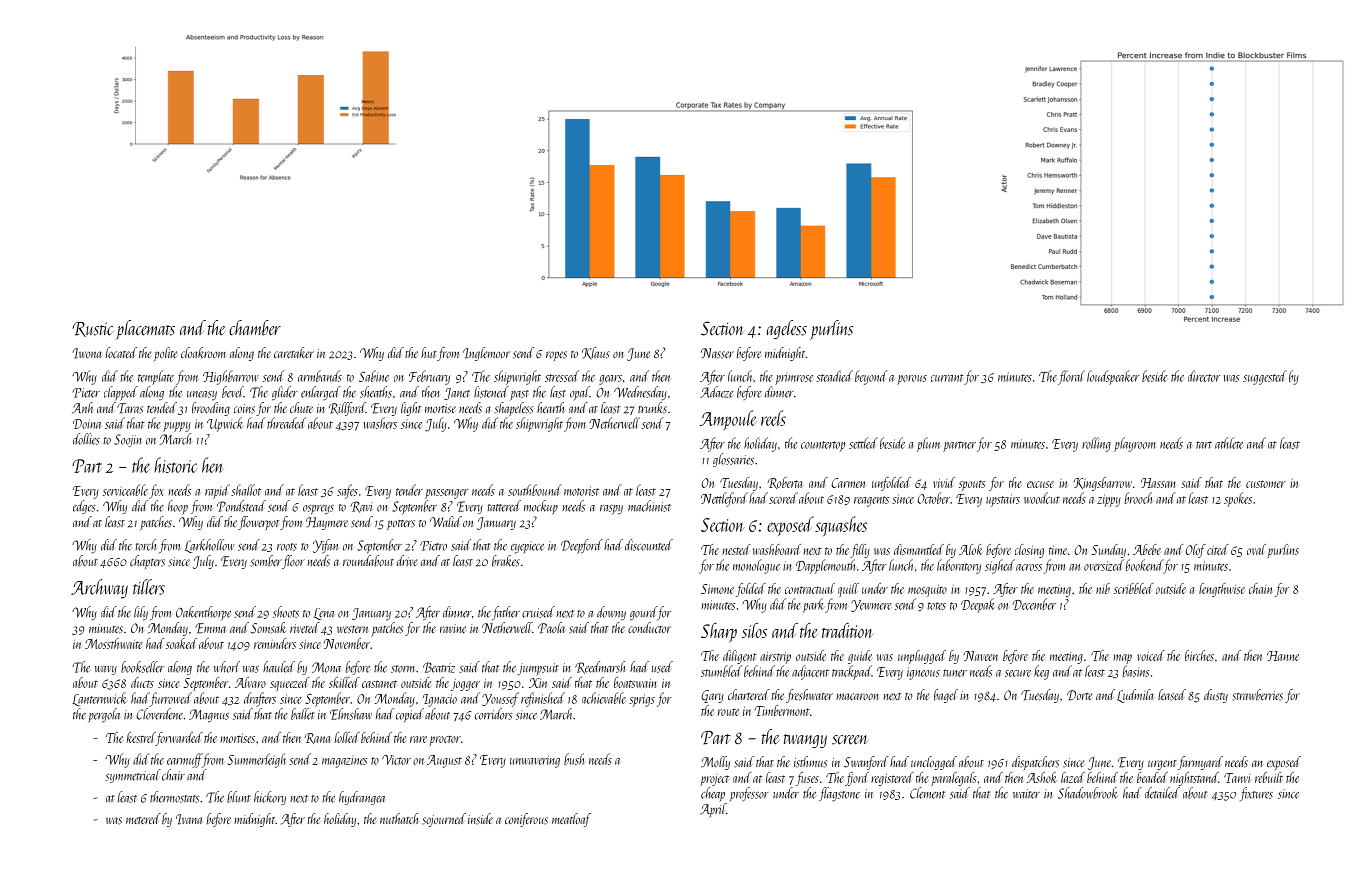  I want to click on torch, so click(146, 545).
